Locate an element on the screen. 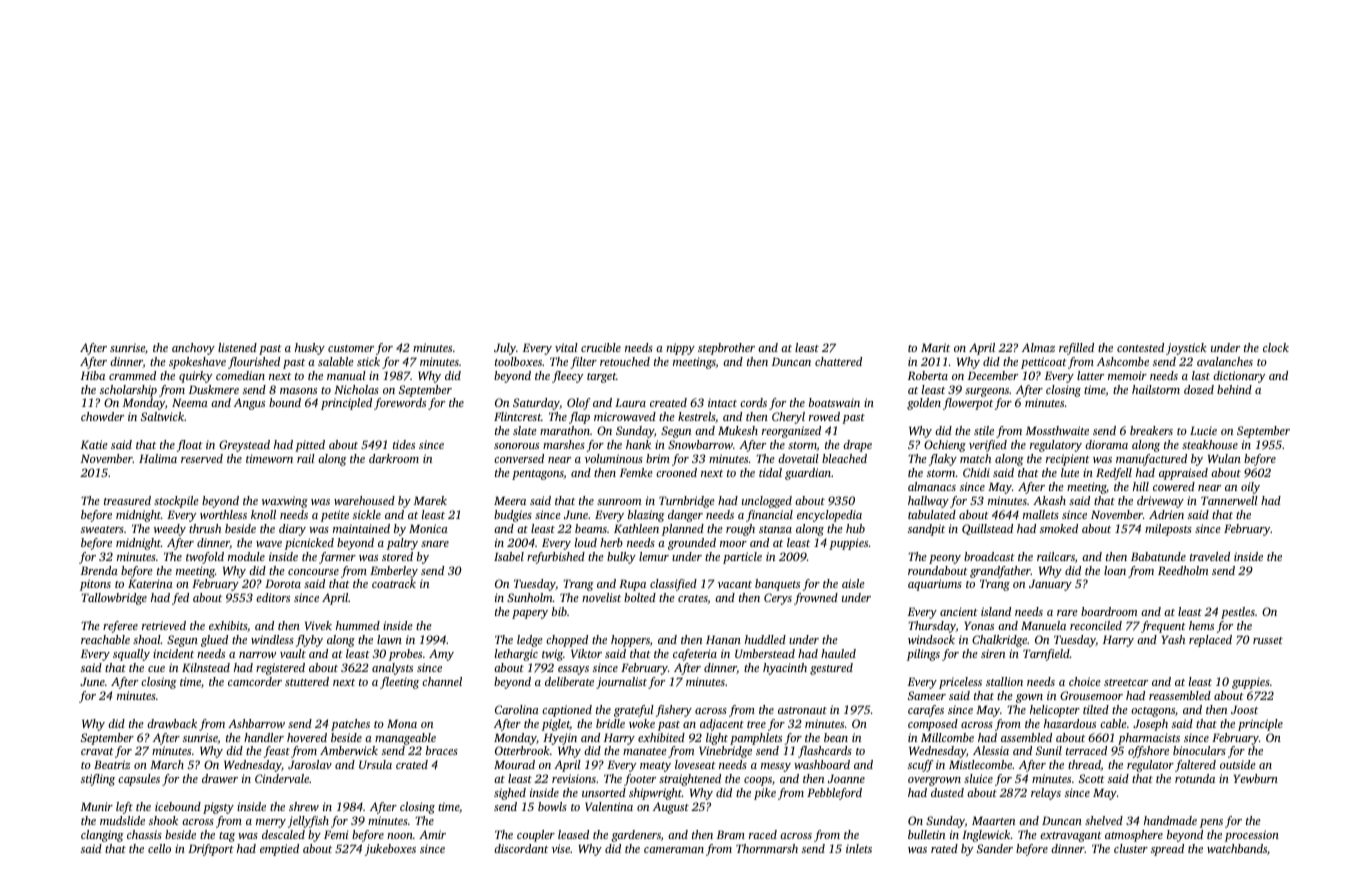 The width and height of the screenshot is (1372, 887). customer is located at coordinates (351, 348).
